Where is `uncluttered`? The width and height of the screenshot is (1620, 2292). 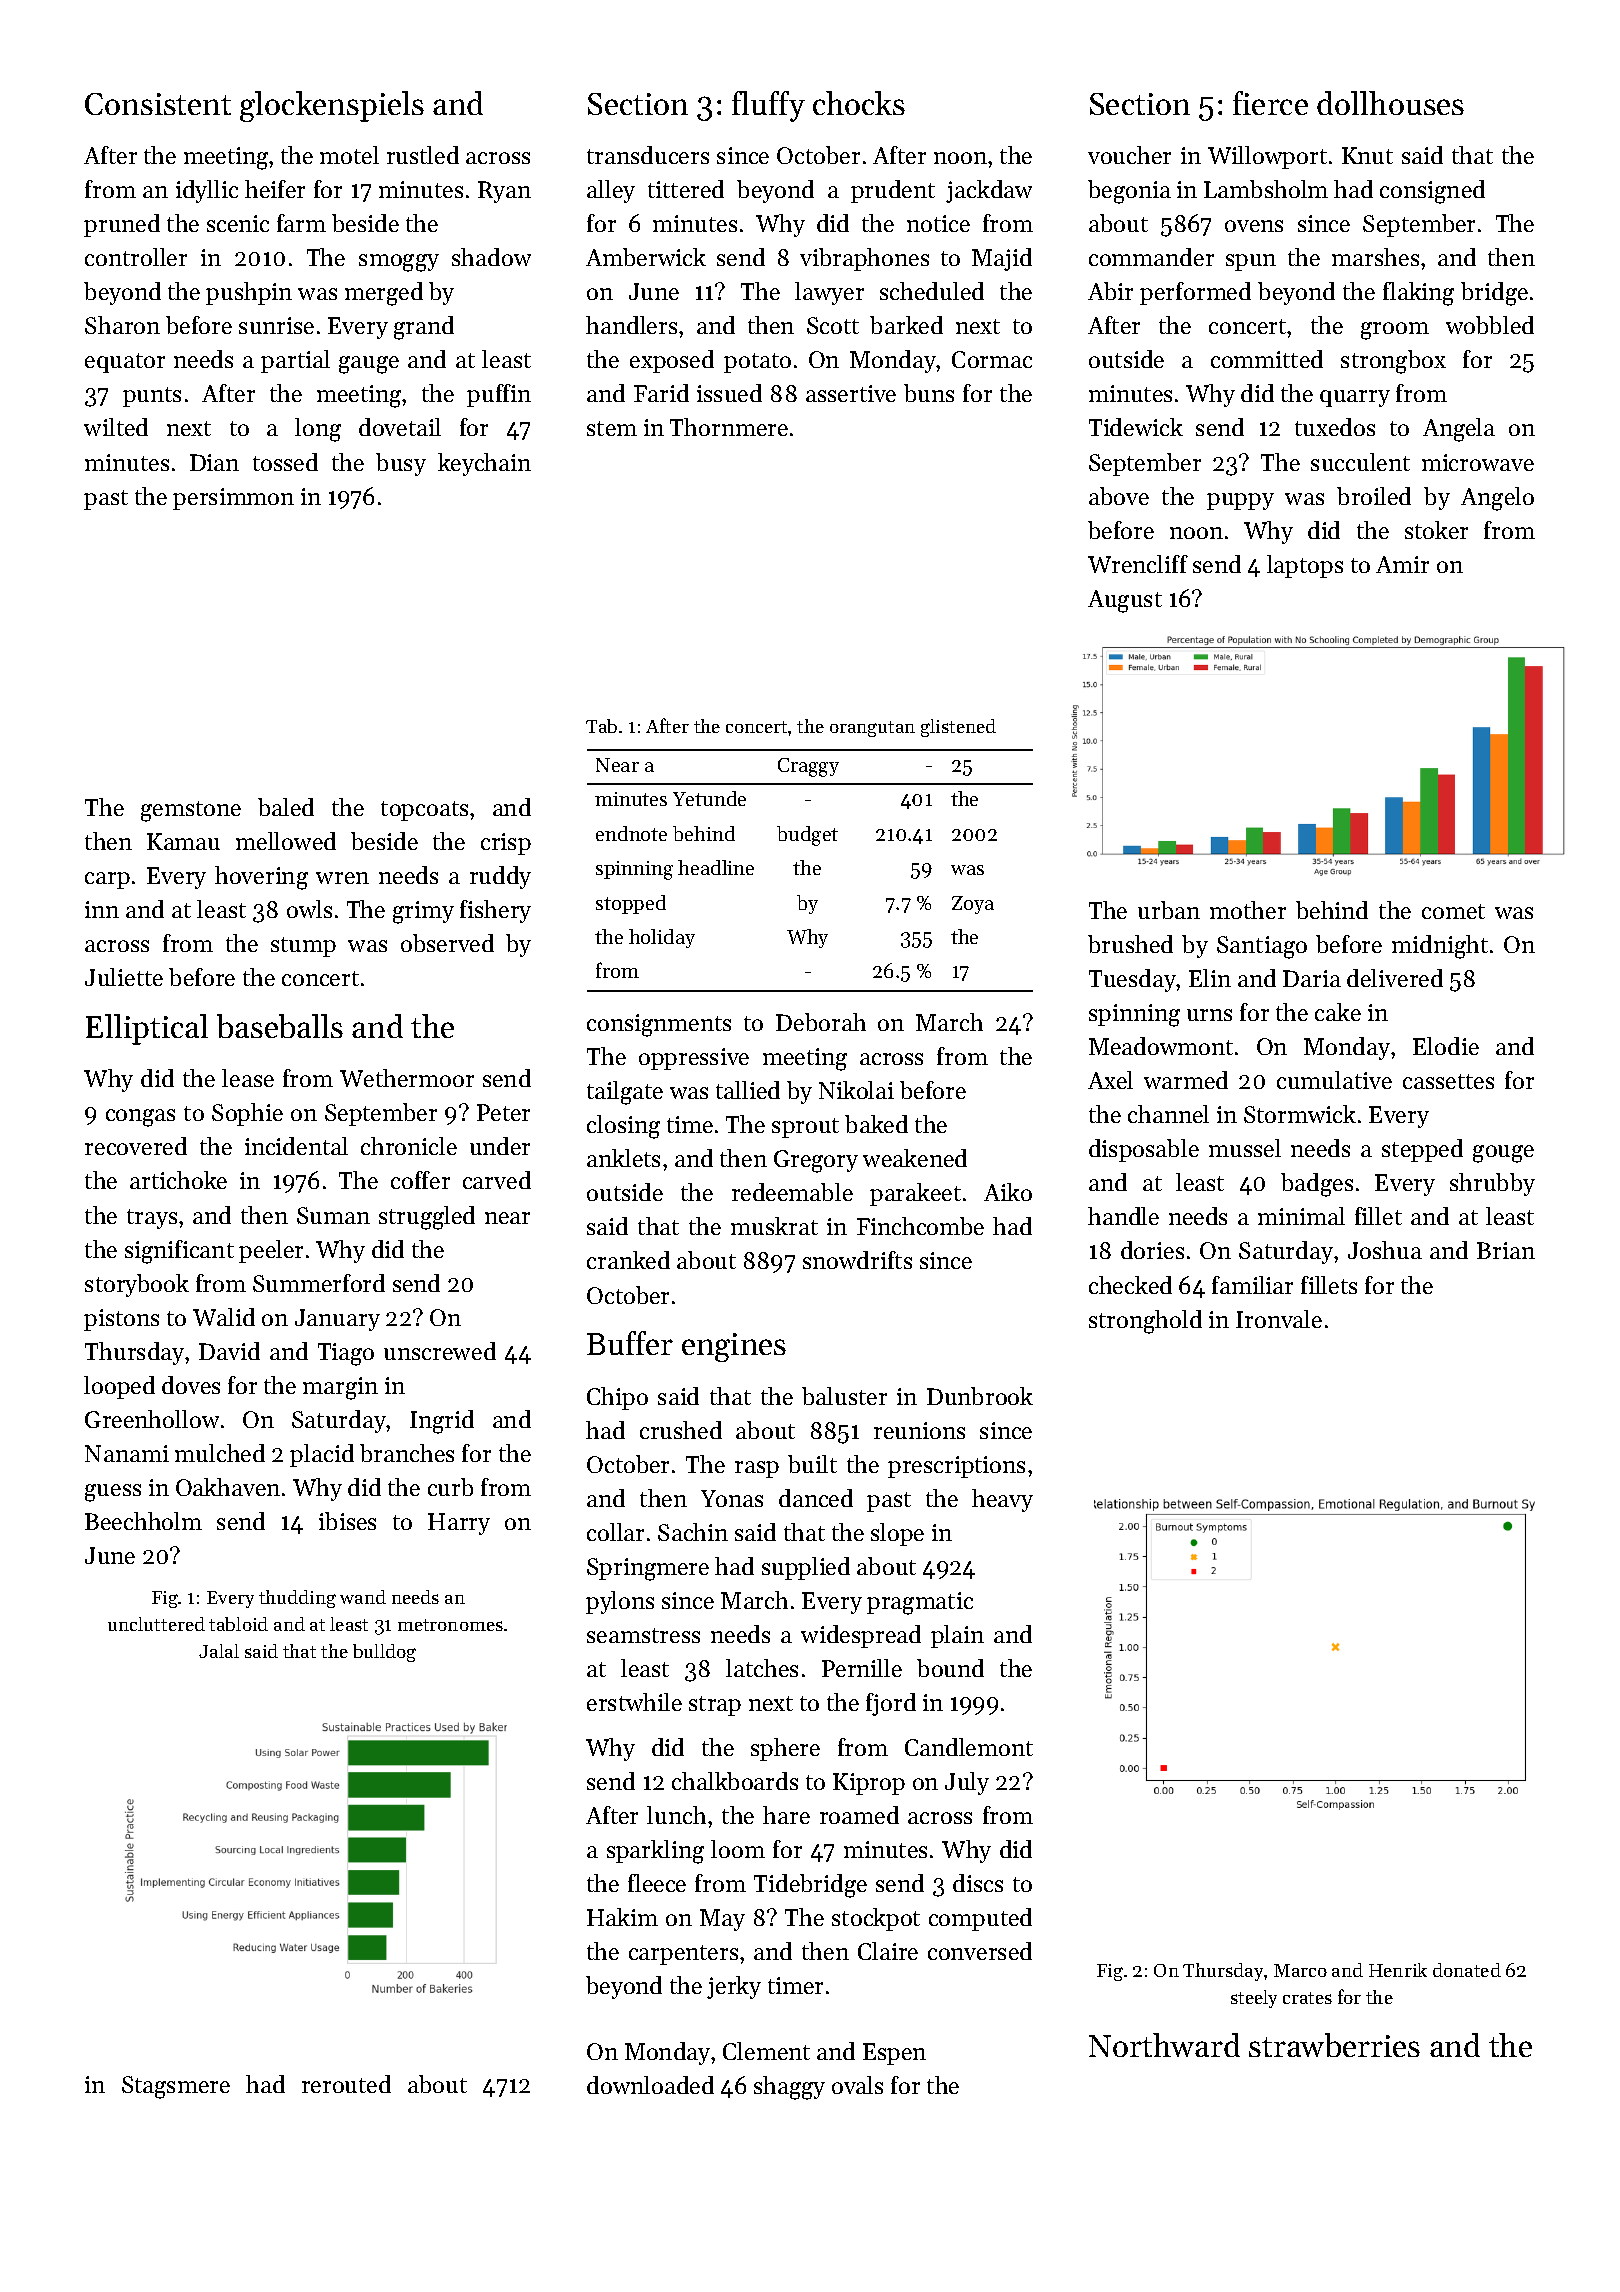 uncluttered is located at coordinates (156, 1624).
